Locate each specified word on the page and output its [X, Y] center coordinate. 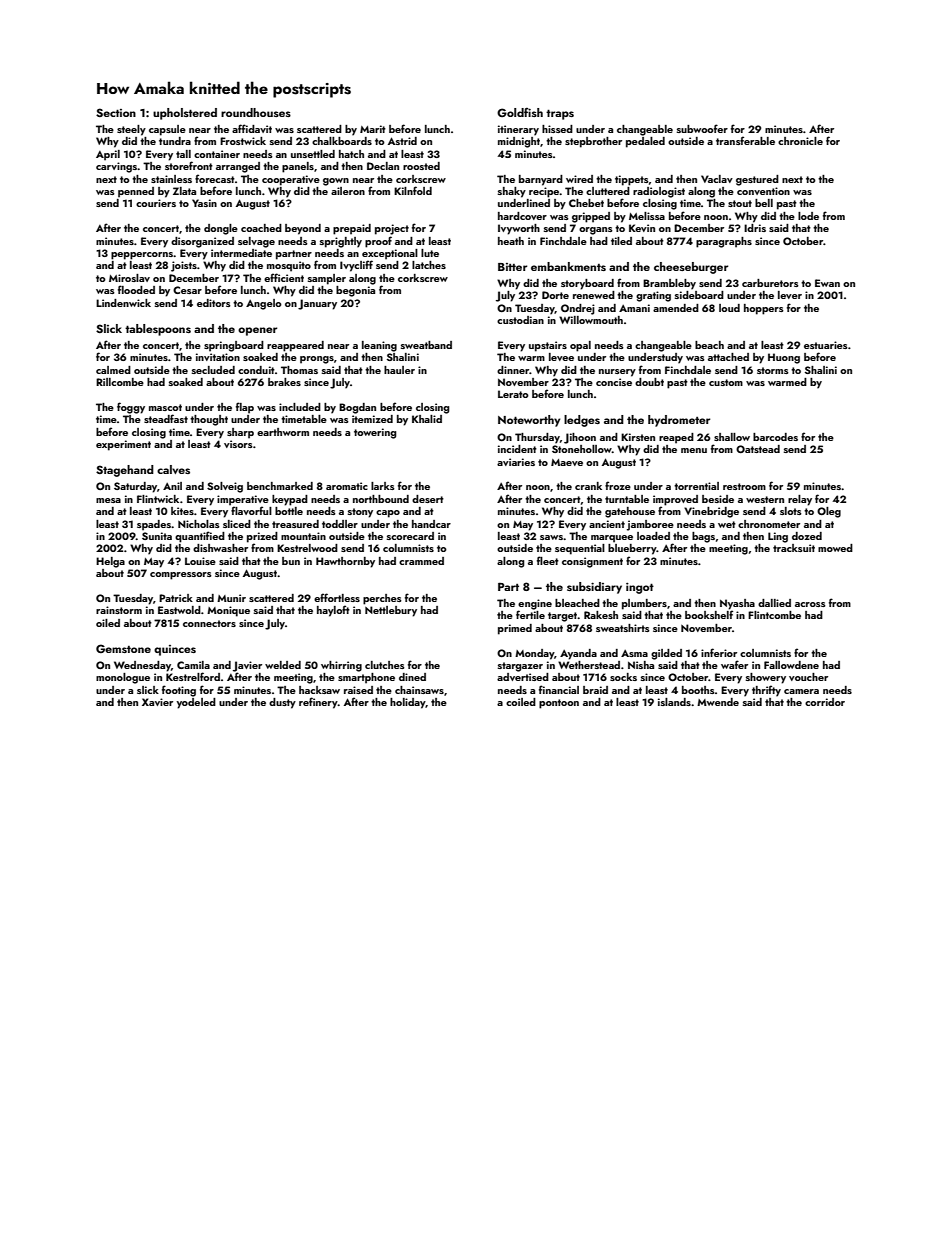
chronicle [800, 141]
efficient [284, 277]
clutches [385, 665]
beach [709, 345]
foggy [131, 408]
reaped [676, 438]
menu [694, 450]
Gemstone [123, 648]
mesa [108, 500]
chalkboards [342, 141]
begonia [355, 291]
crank [588, 486]
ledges [582, 421]
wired [579, 179]
